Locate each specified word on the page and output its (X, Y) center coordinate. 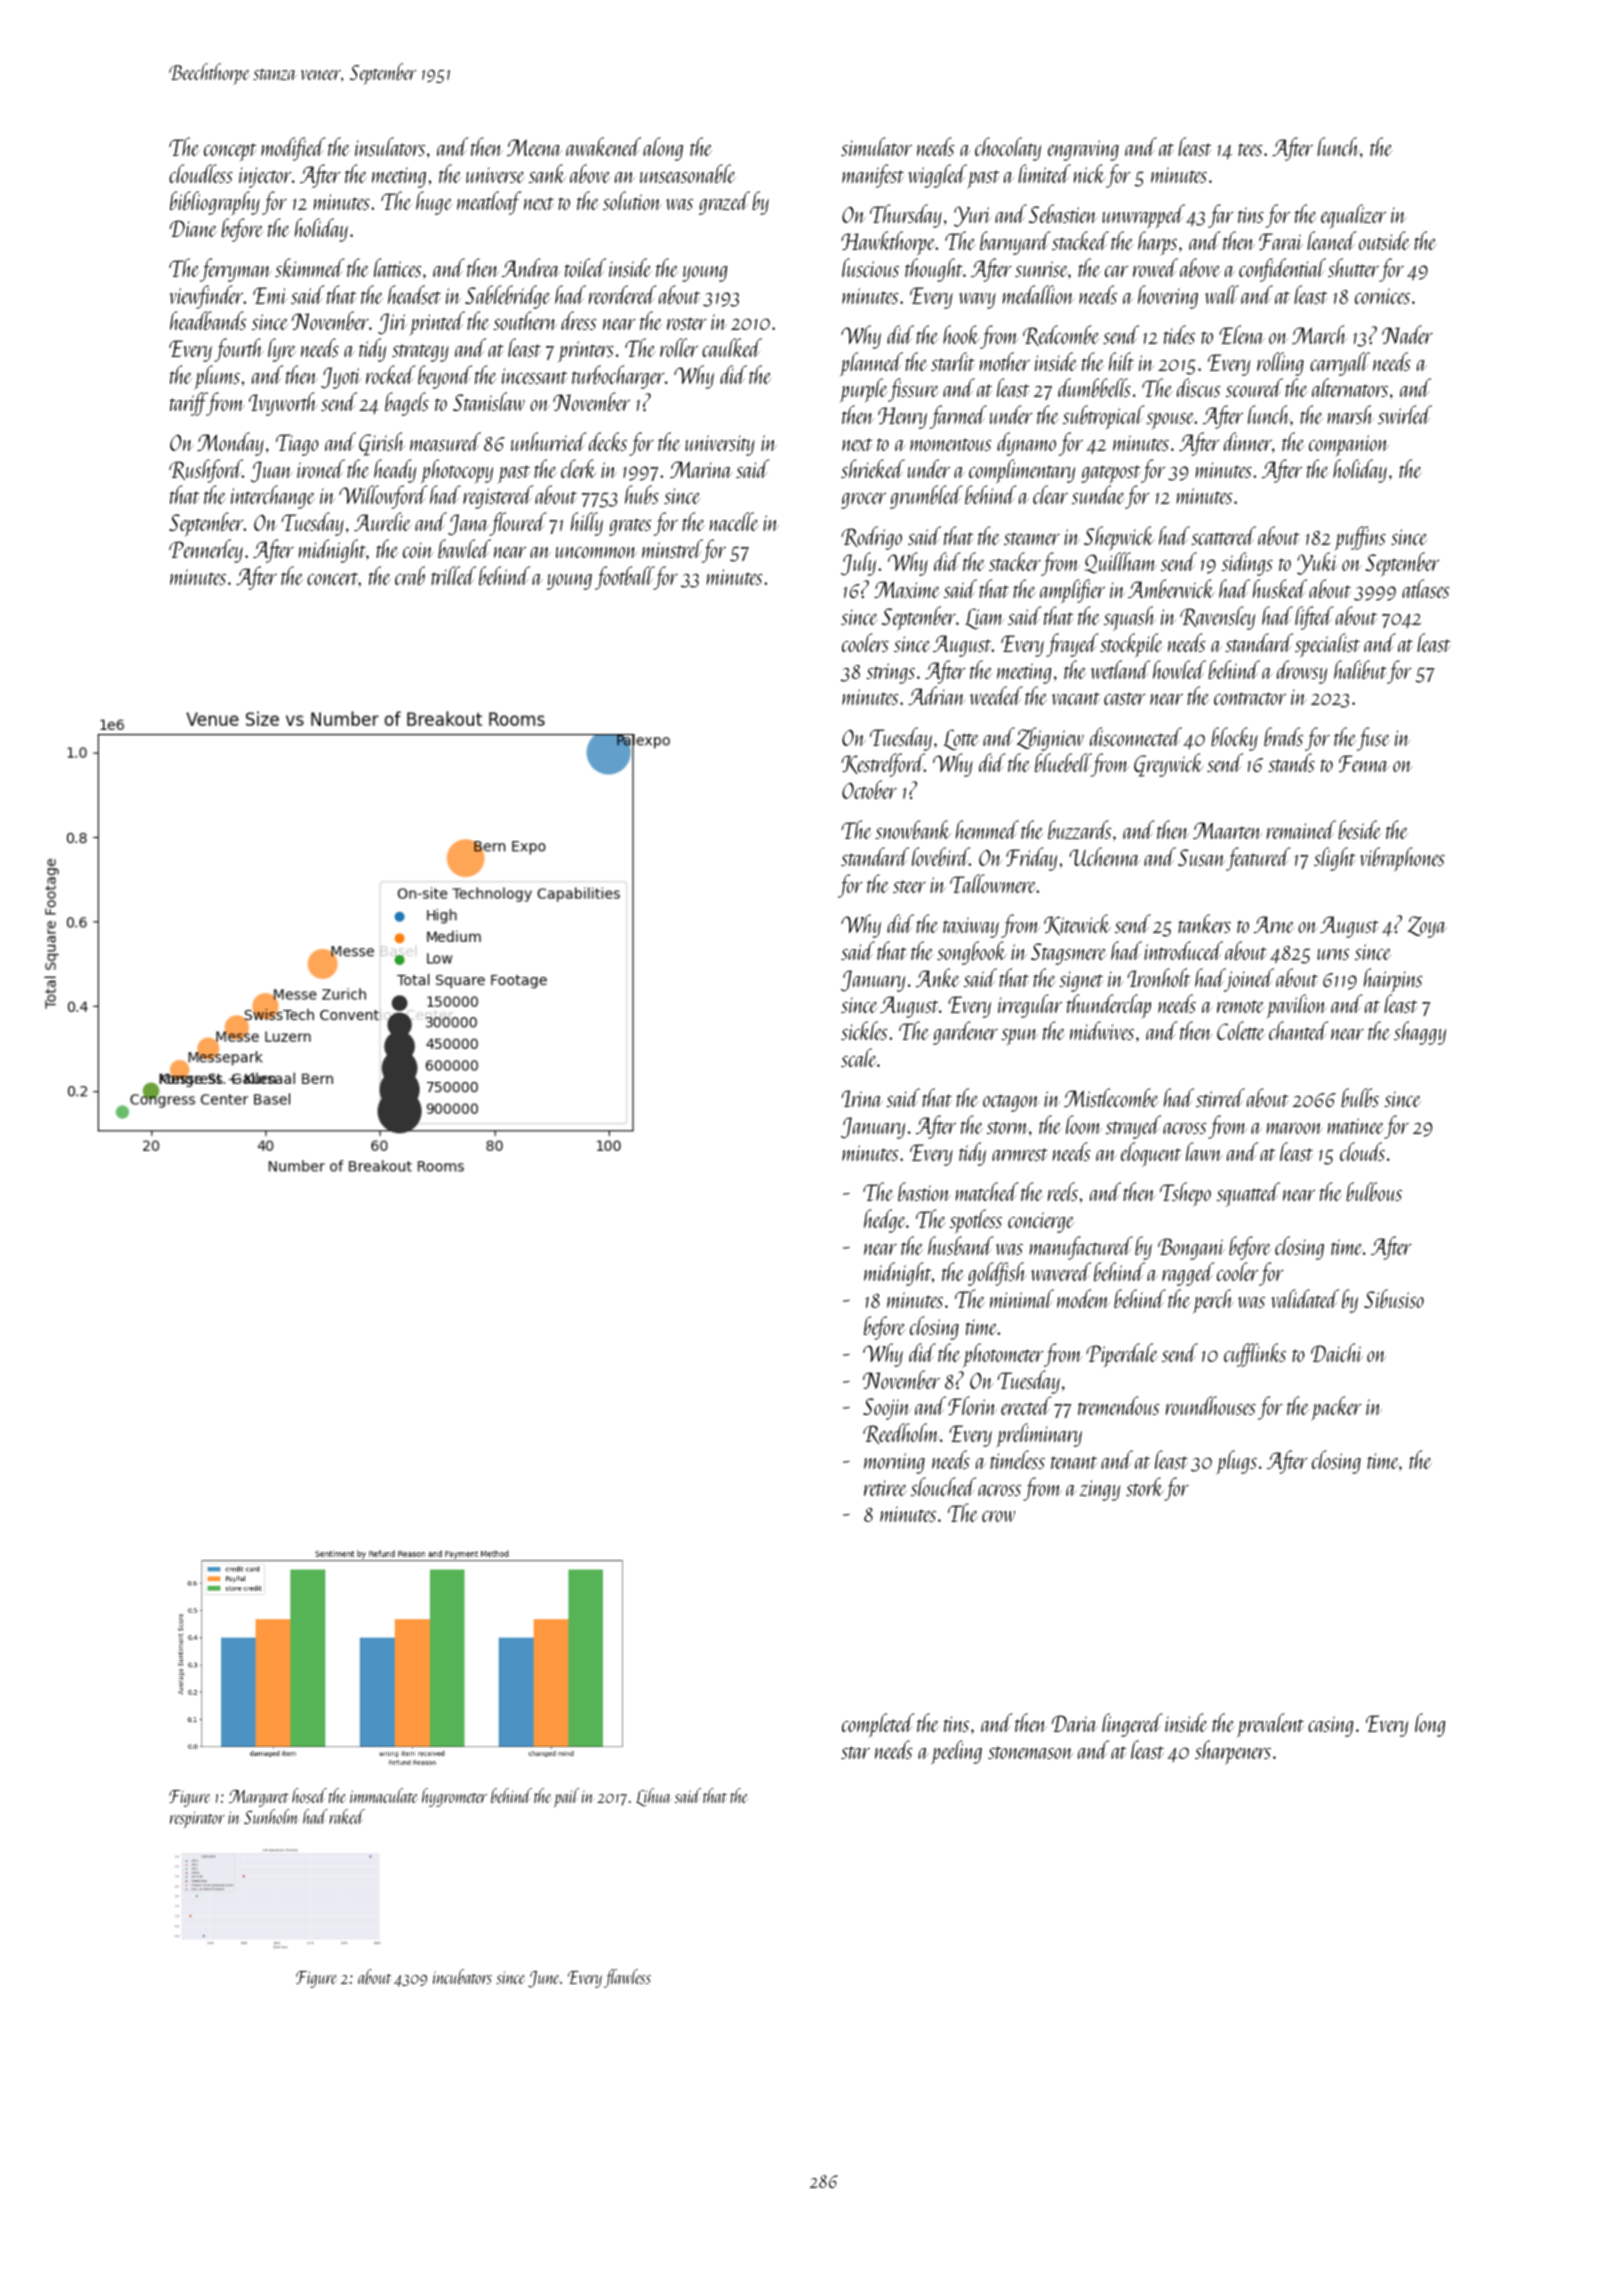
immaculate (384, 1795)
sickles (864, 1030)
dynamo (1026, 444)
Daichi (1337, 1352)
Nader (1407, 334)
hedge (885, 1221)
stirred (1220, 1097)
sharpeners (1233, 1752)
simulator (876, 146)
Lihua (653, 1797)
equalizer (1353, 216)
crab (410, 575)
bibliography (215, 203)
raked (347, 1816)
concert (333, 578)
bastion (924, 1191)
